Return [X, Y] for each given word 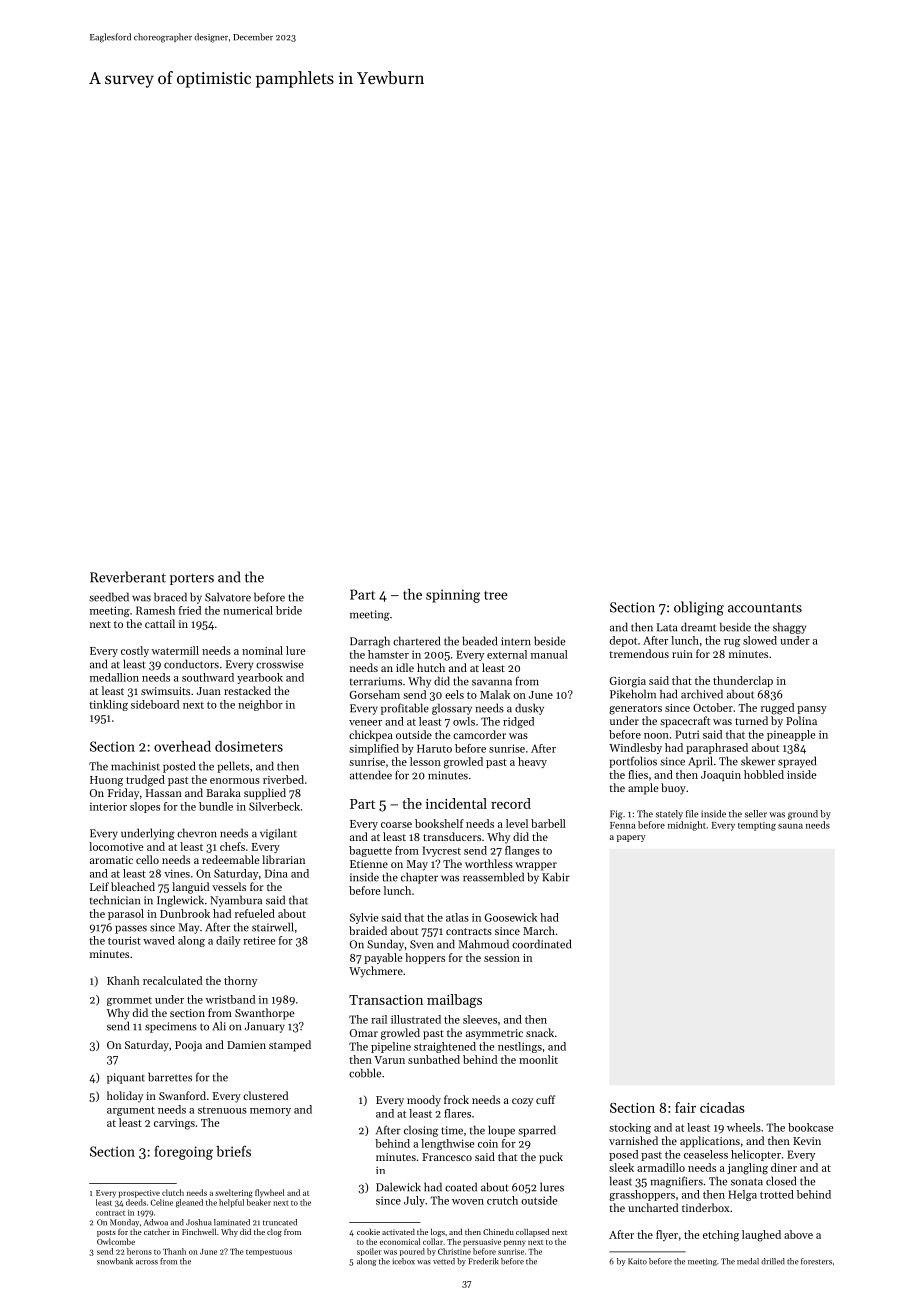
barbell [548, 823]
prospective [139, 1194]
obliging [699, 608]
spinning [453, 596]
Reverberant [128, 577]
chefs [232, 846]
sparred [537, 1131]
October [713, 707]
